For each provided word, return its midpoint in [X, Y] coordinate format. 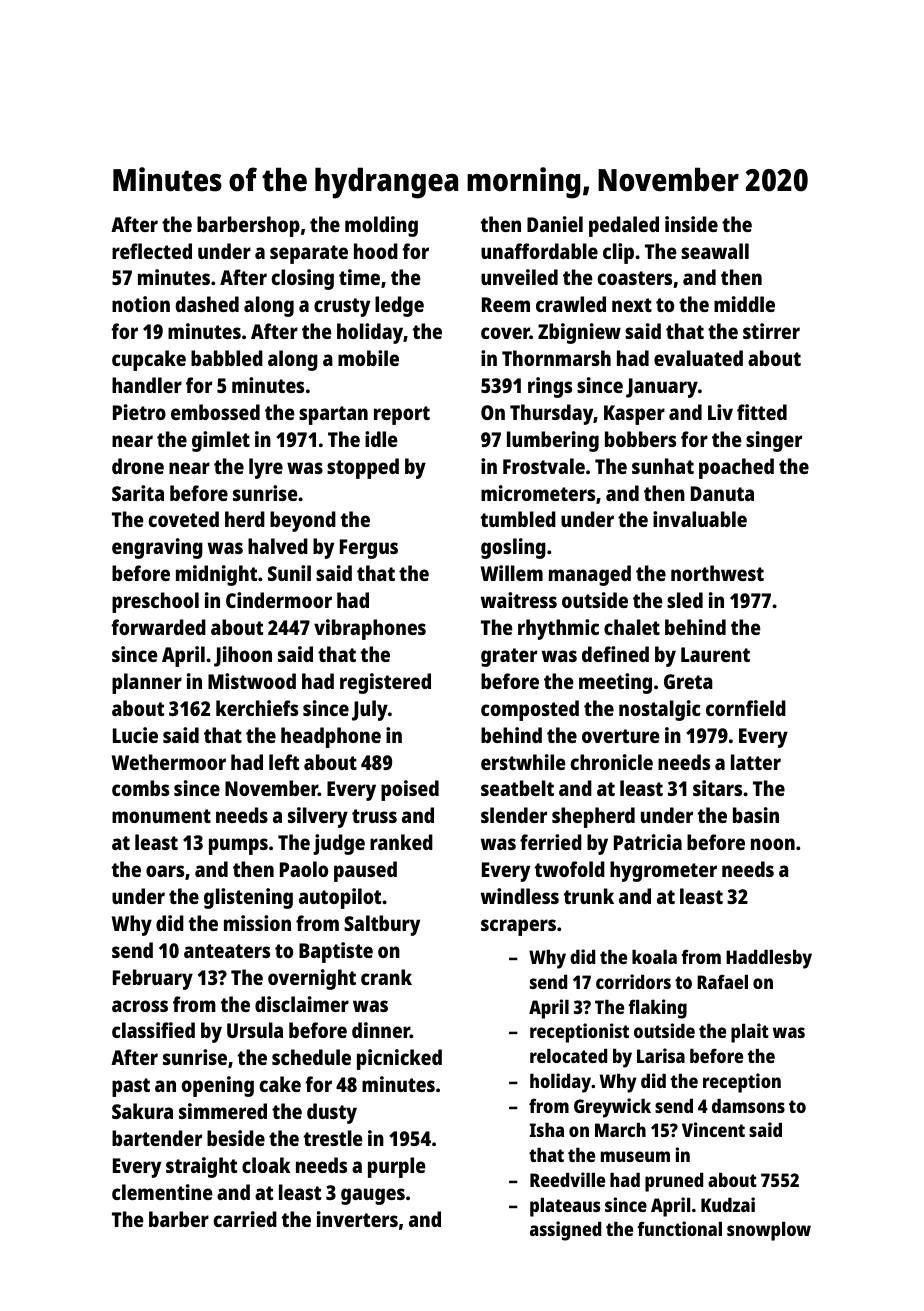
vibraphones [370, 629]
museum [635, 1156]
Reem [506, 304]
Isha [547, 1130]
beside [236, 1138]
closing [302, 279]
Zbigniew [579, 333]
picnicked [399, 1059]
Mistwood [252, 681]
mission [257, 923]
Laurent [715, 654]
